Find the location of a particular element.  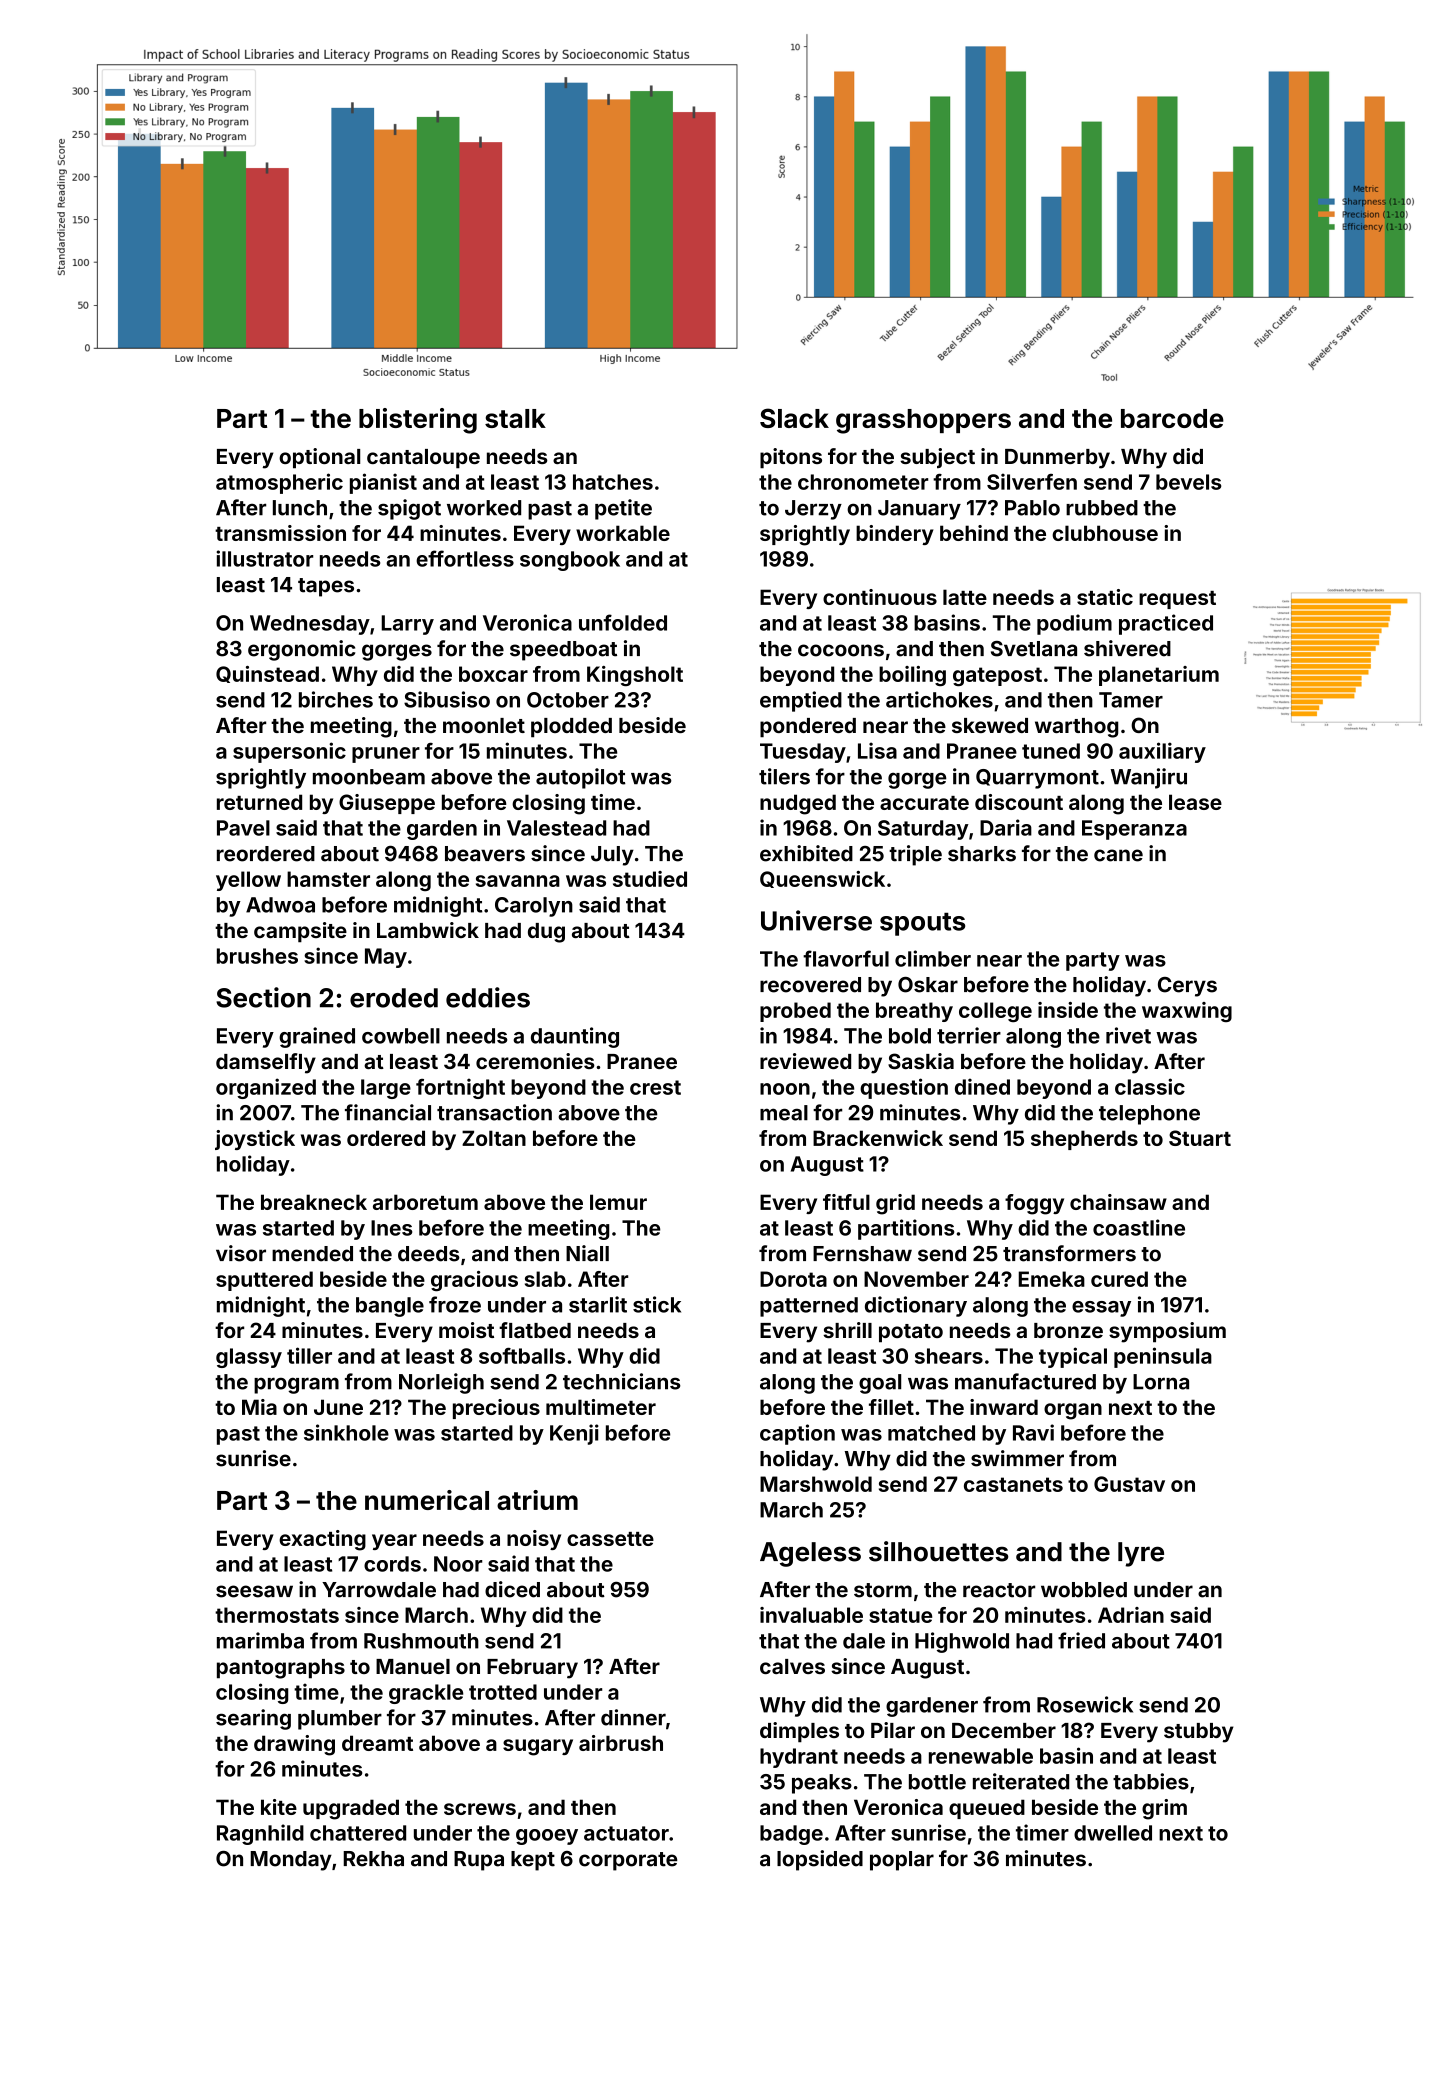

grim is located at coordinates (1164, 1809).
